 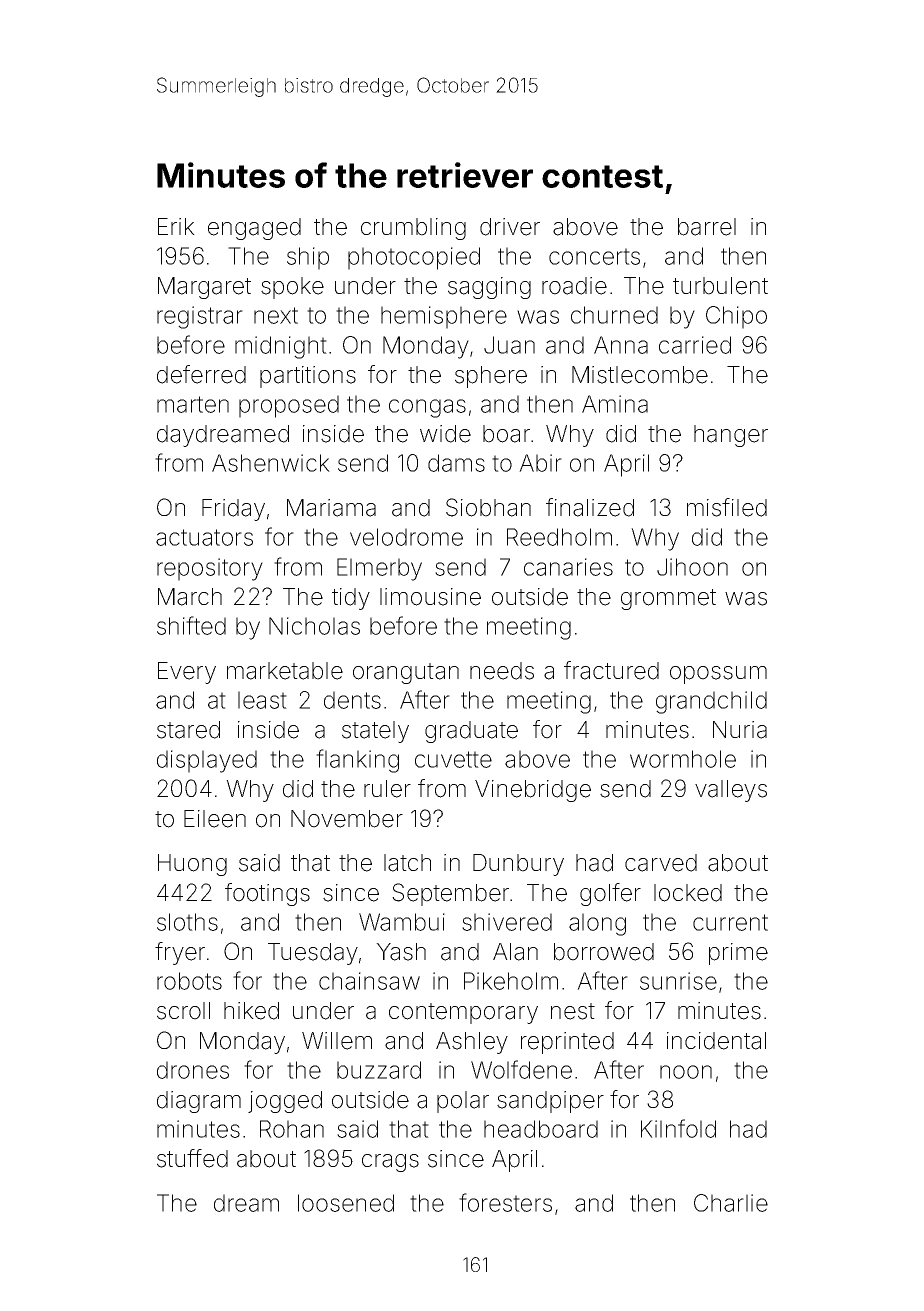 I want to click on barrel, so click(x=707, y=227).
